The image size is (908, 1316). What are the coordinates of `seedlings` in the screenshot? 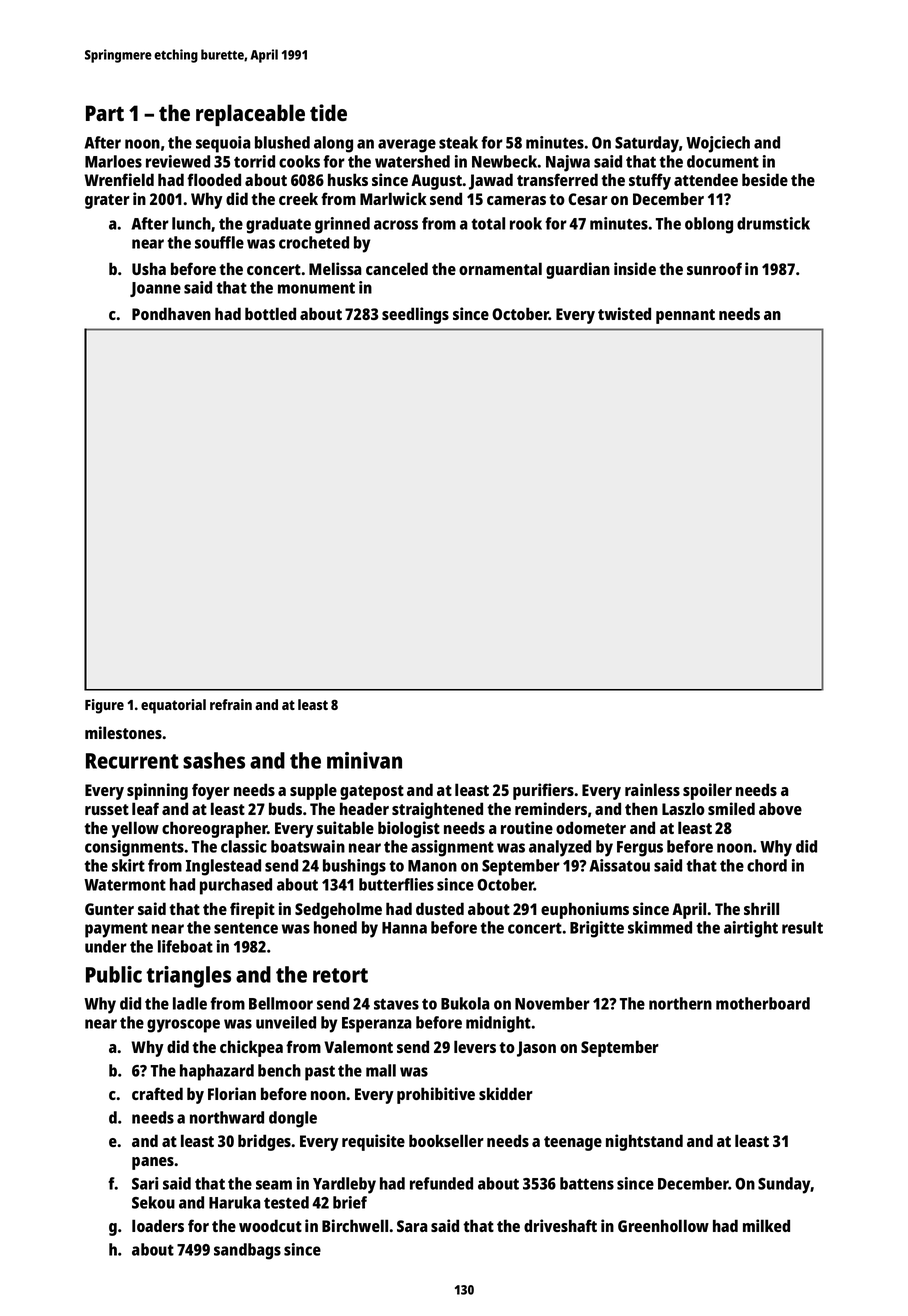 It's located at (415, 315).
